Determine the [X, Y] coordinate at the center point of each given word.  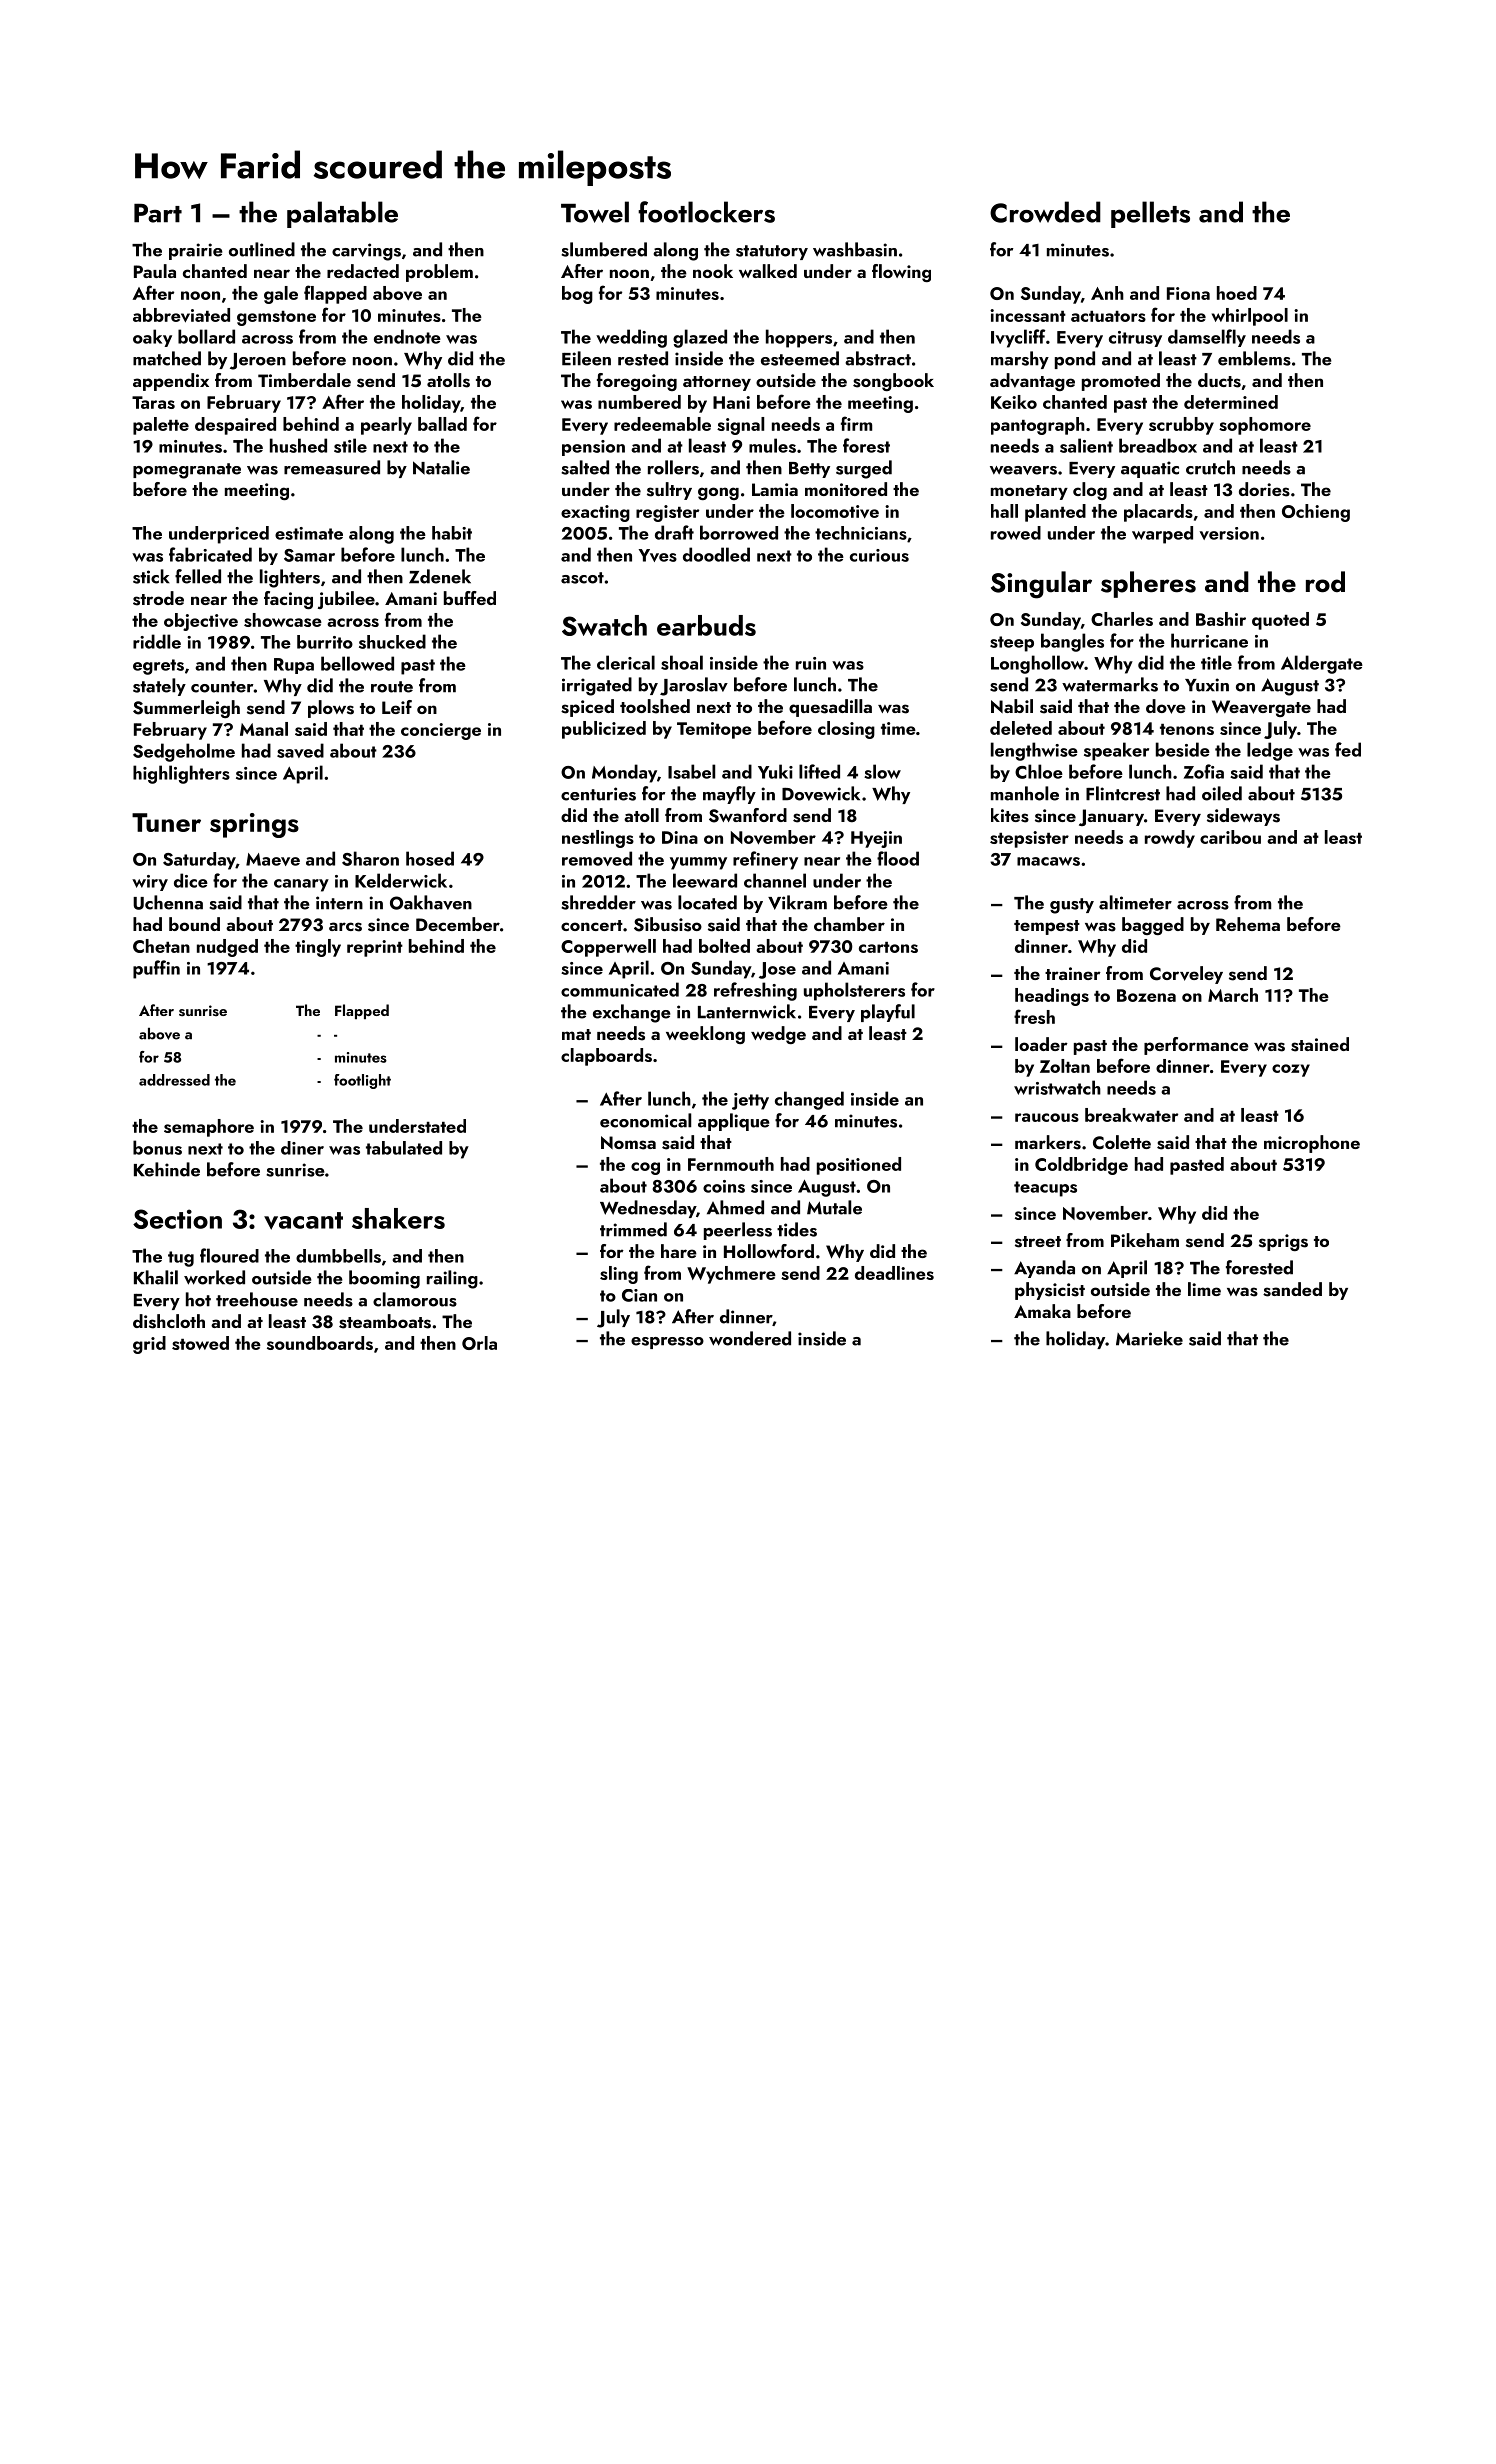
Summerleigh [186, 709]
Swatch [604, 625]
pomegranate [187, 471]
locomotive [835, 511]
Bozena [1146, 995]
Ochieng [1316, 513]
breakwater [1131, 1115]
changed [809, 1100]
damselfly [1207, 338]
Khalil [156, 1277]
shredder [598, 902]
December [458, 924]
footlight [362, 1081]
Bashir [1221, 619]
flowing [901, 273]
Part [158, 213]
